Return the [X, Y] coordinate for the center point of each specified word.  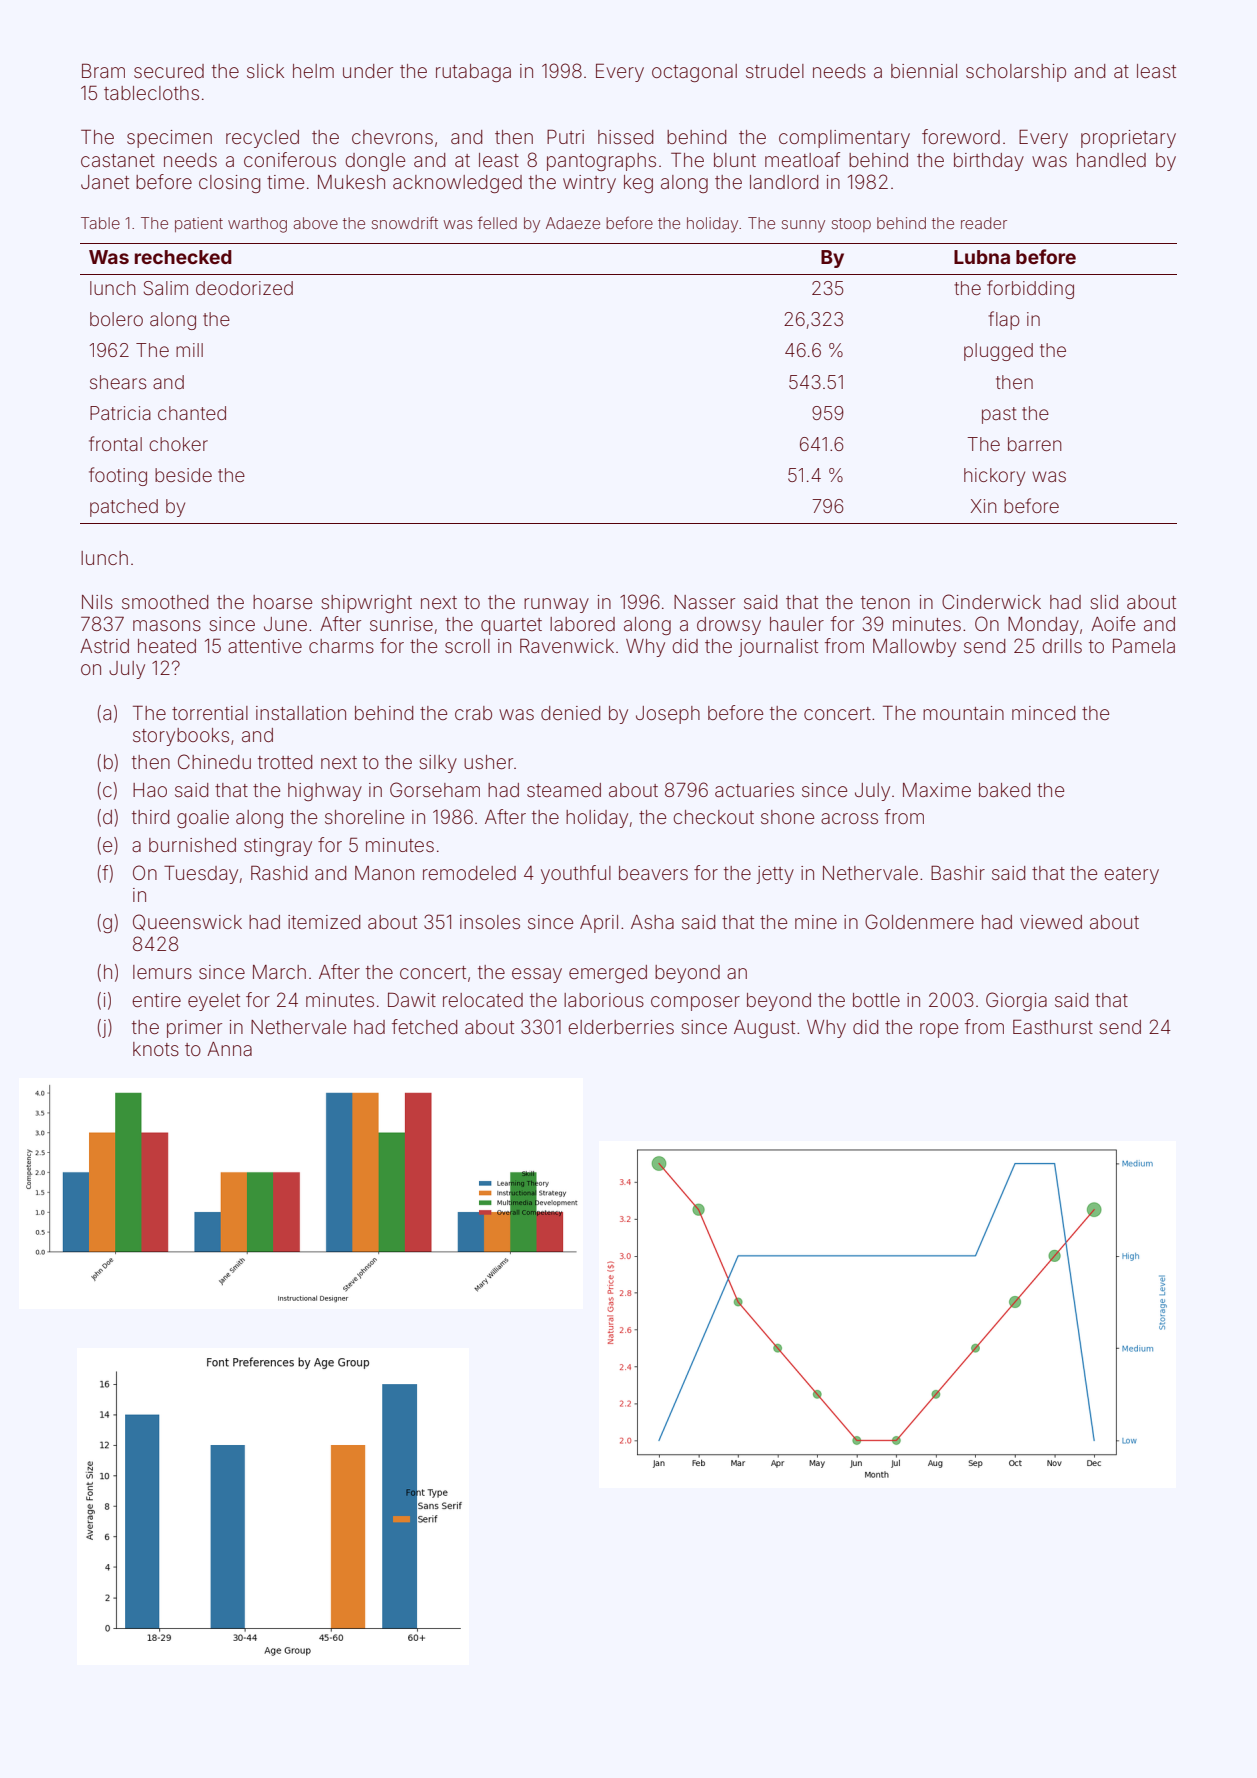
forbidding [1030, 289]
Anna [229, 1049]
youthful [576, 874]
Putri [565, 136]
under [368, 71]
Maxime [937, 790]
